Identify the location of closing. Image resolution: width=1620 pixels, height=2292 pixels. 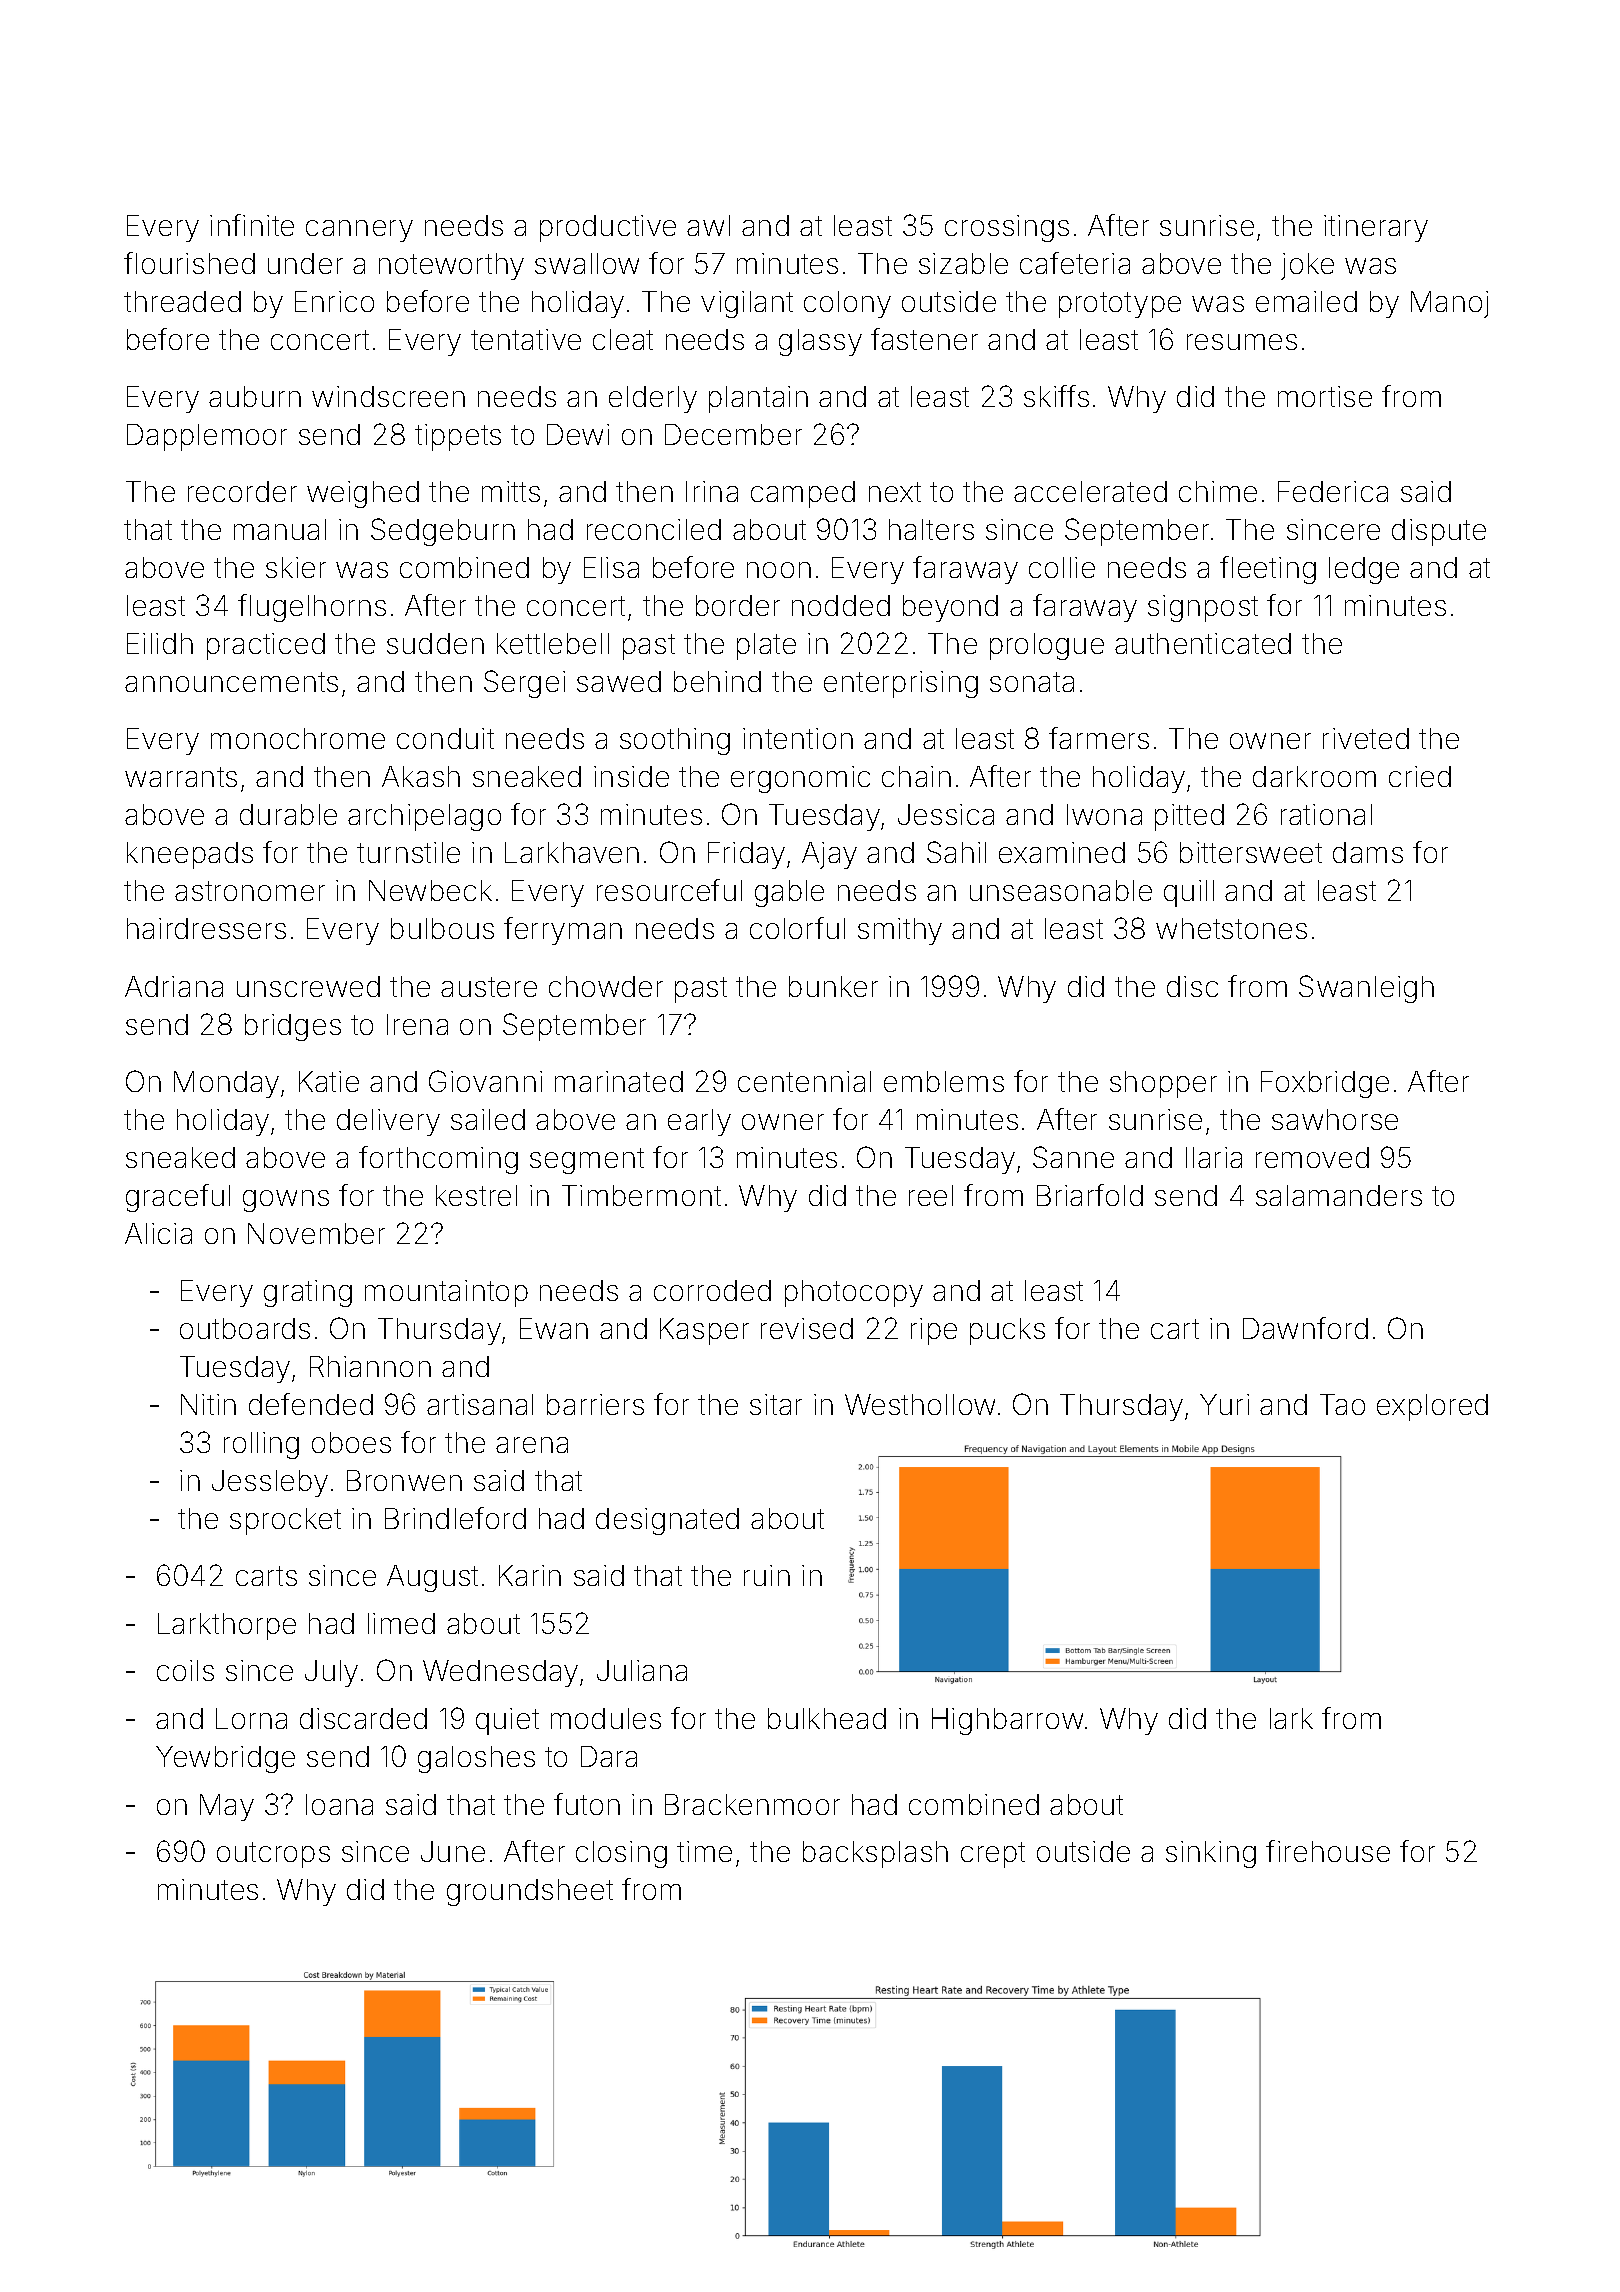
(621, 1854).
